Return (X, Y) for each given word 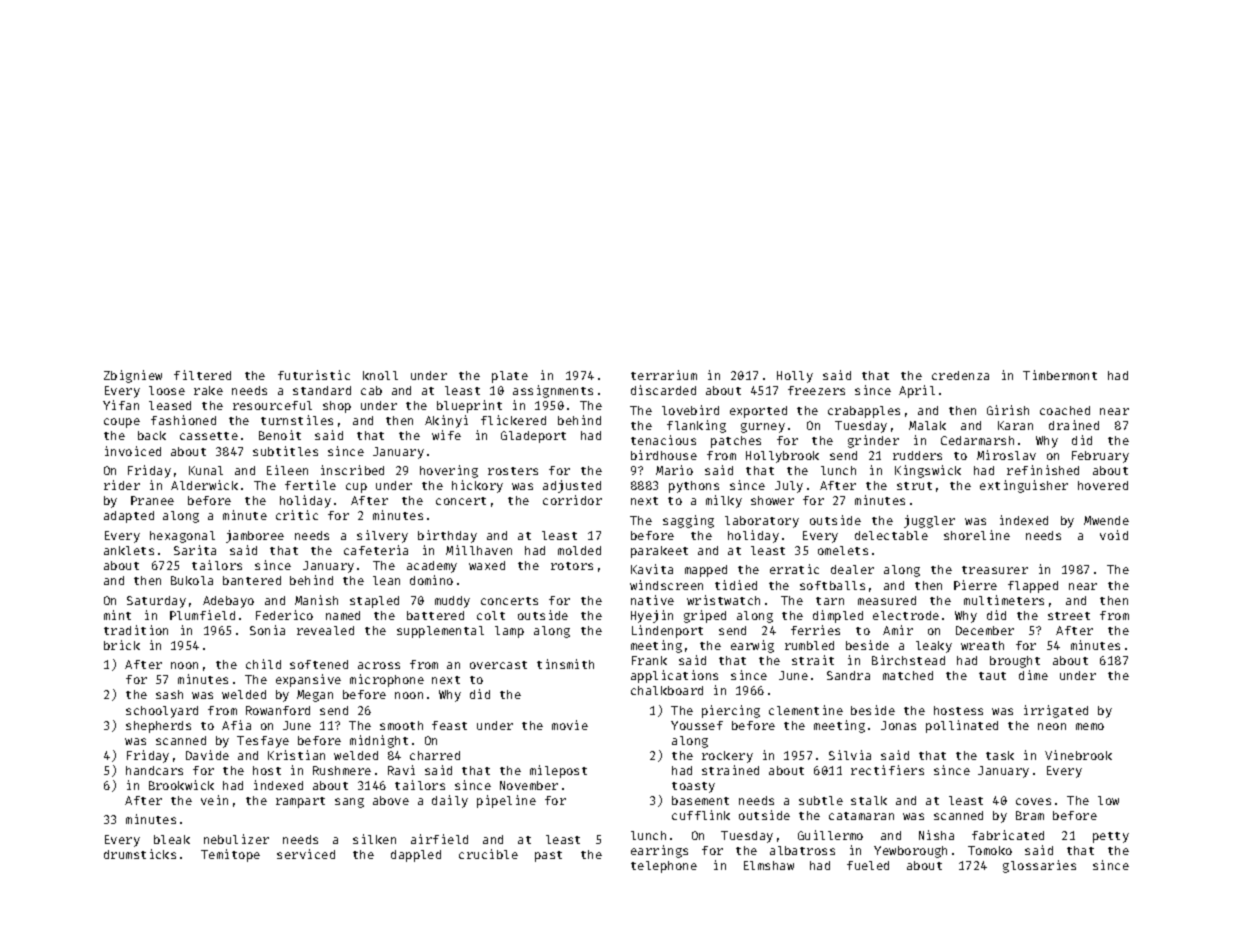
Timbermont (1060, 375)
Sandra (848, 675)
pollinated (962, 726)
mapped (706, 571)
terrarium (664, 375)
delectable (891, 535)
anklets (129, 550)
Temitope (230, 855)
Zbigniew (133, 376)
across (379, 665)
